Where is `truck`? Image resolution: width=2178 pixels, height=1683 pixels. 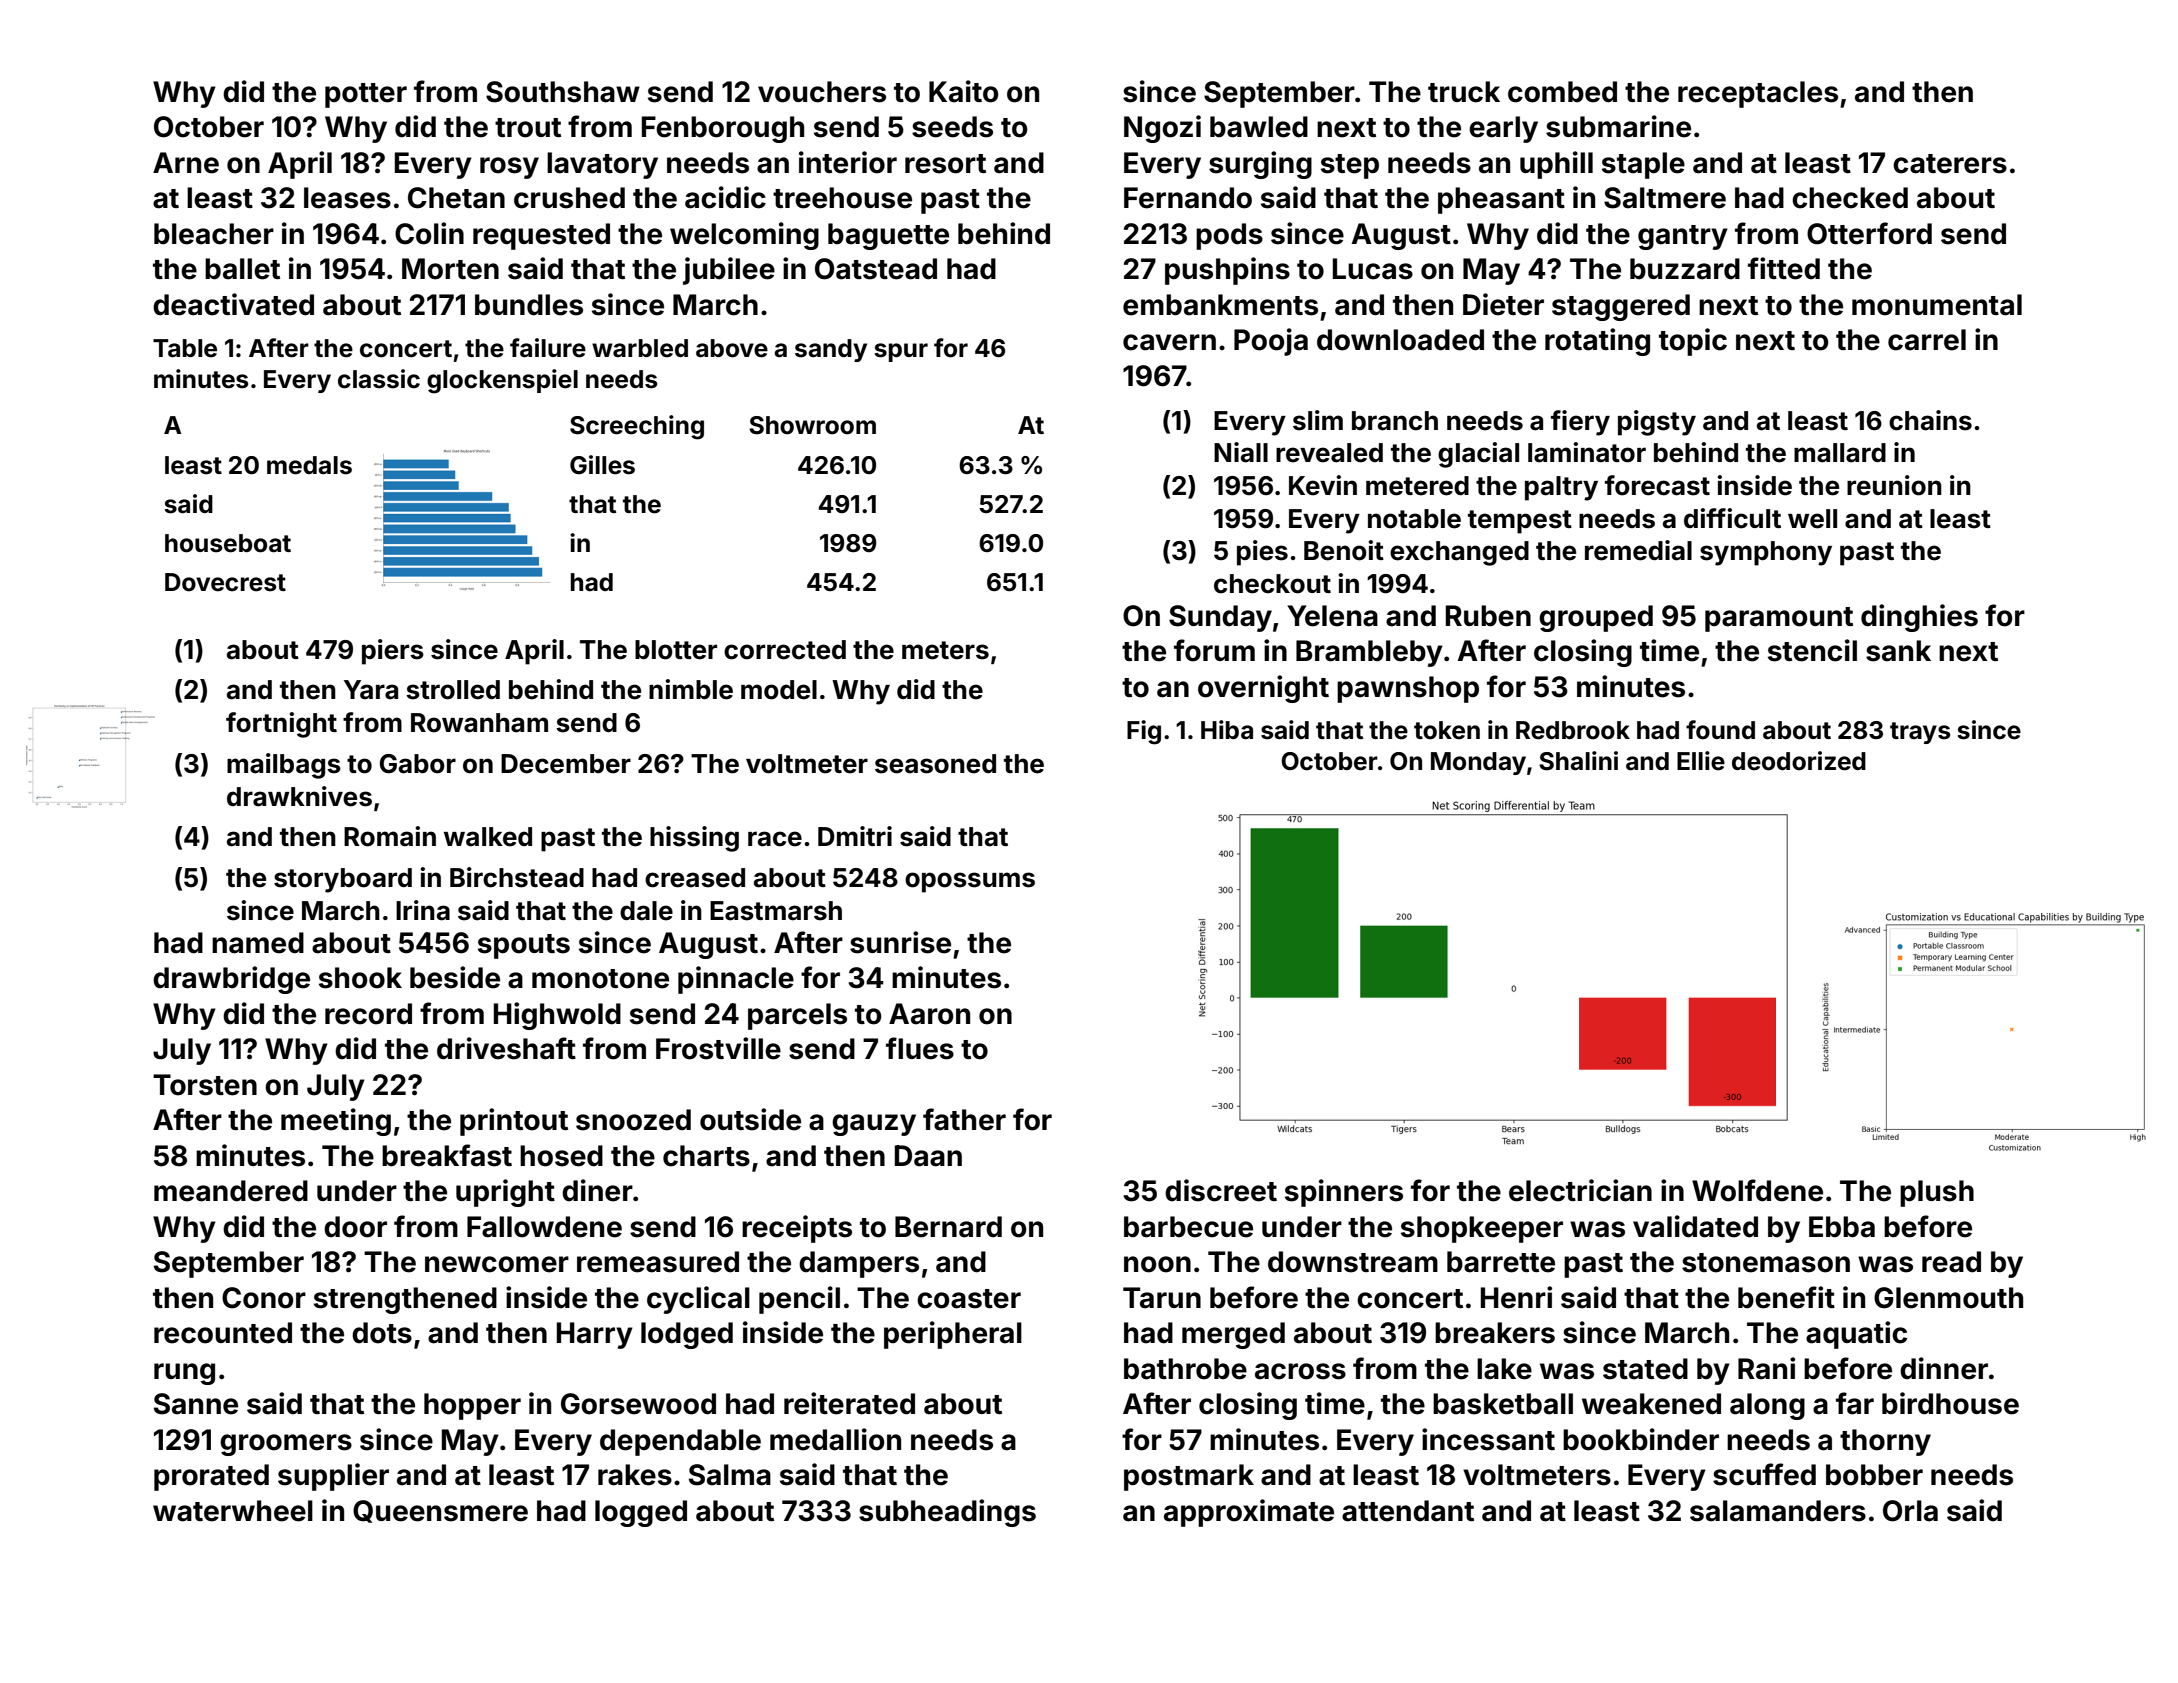 truck is located at coordinates (1464, 92).
